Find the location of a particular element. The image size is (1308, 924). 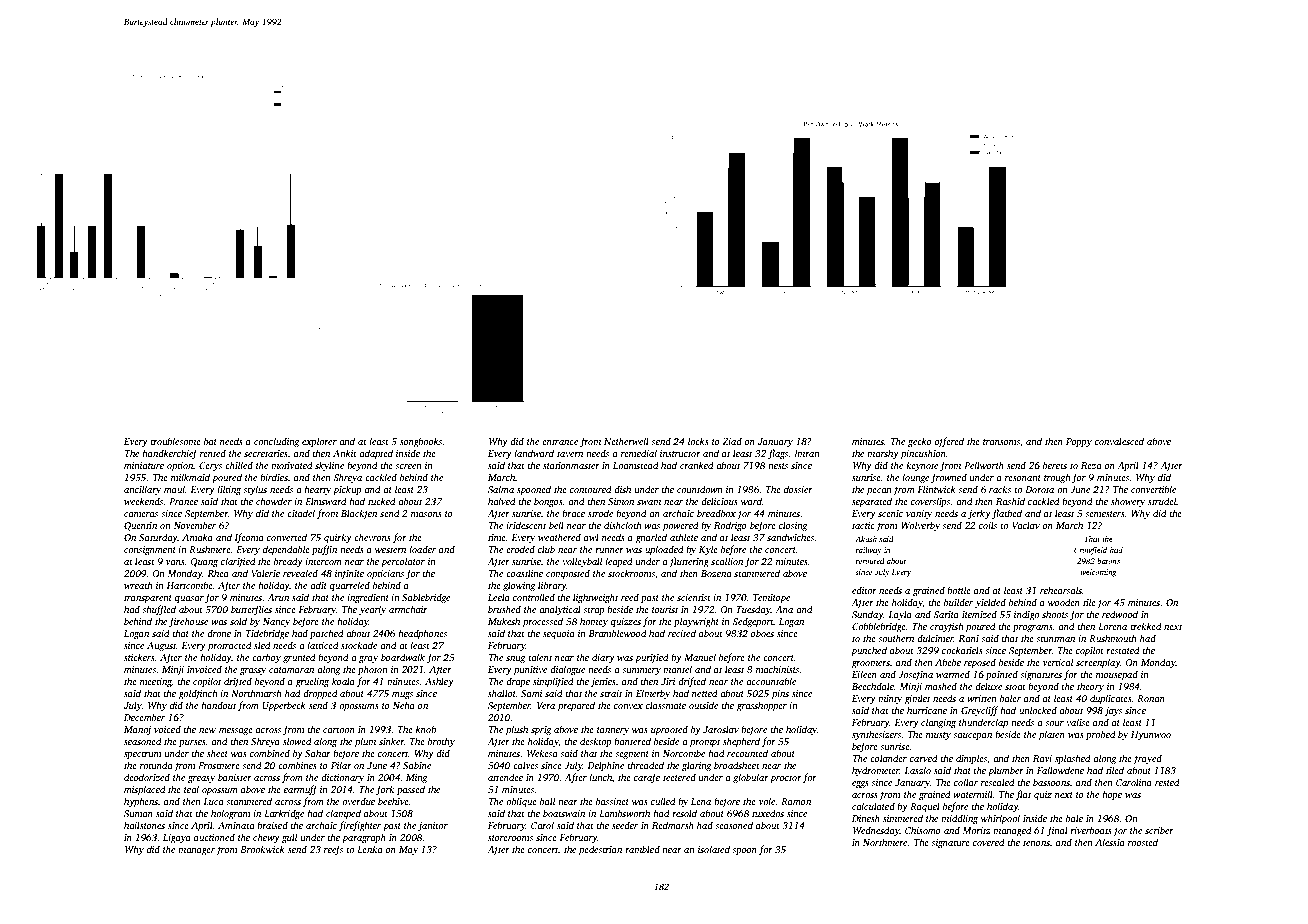

dependable is located at coordinates (286, 550).
